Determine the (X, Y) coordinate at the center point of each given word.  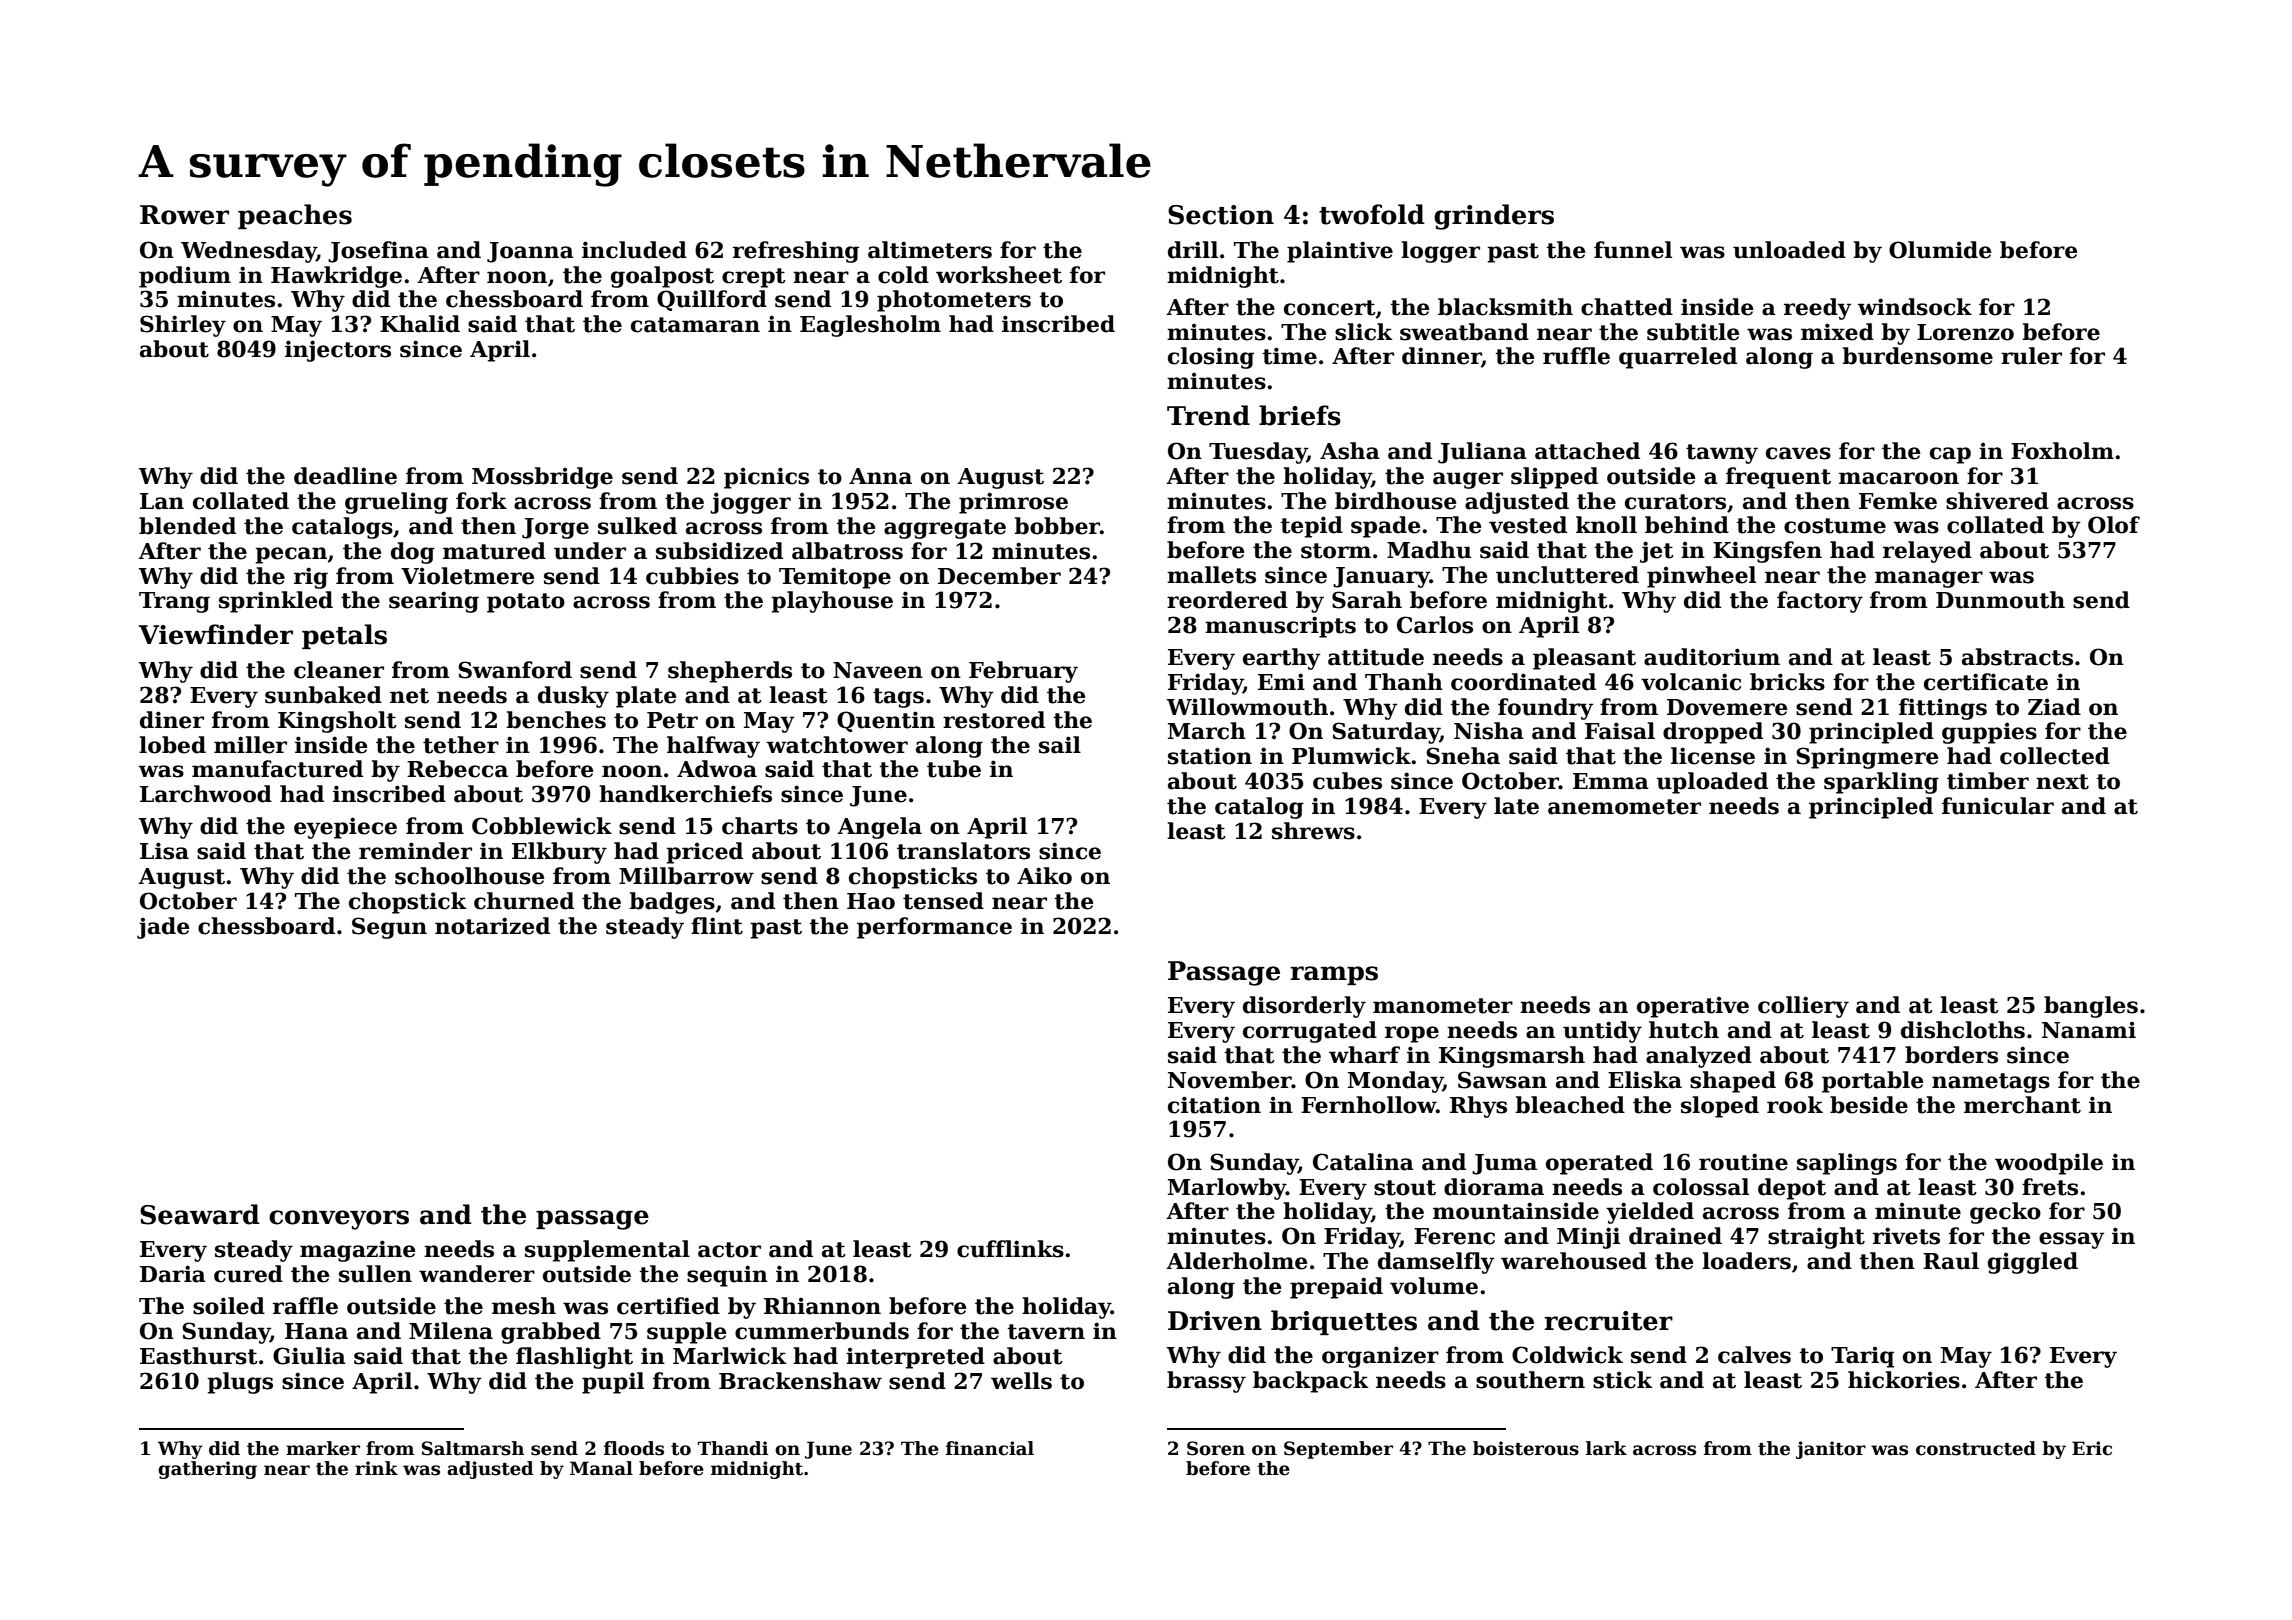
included (634, 250)
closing (1211, 358)
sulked (637, 526)
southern (1530, 1380)
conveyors (339, 1220)
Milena (451, 1331)
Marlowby (1227, 1189)
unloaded (1789, 250)
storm (1336, 551)
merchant (2022, 1105)
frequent (1778, 478)
